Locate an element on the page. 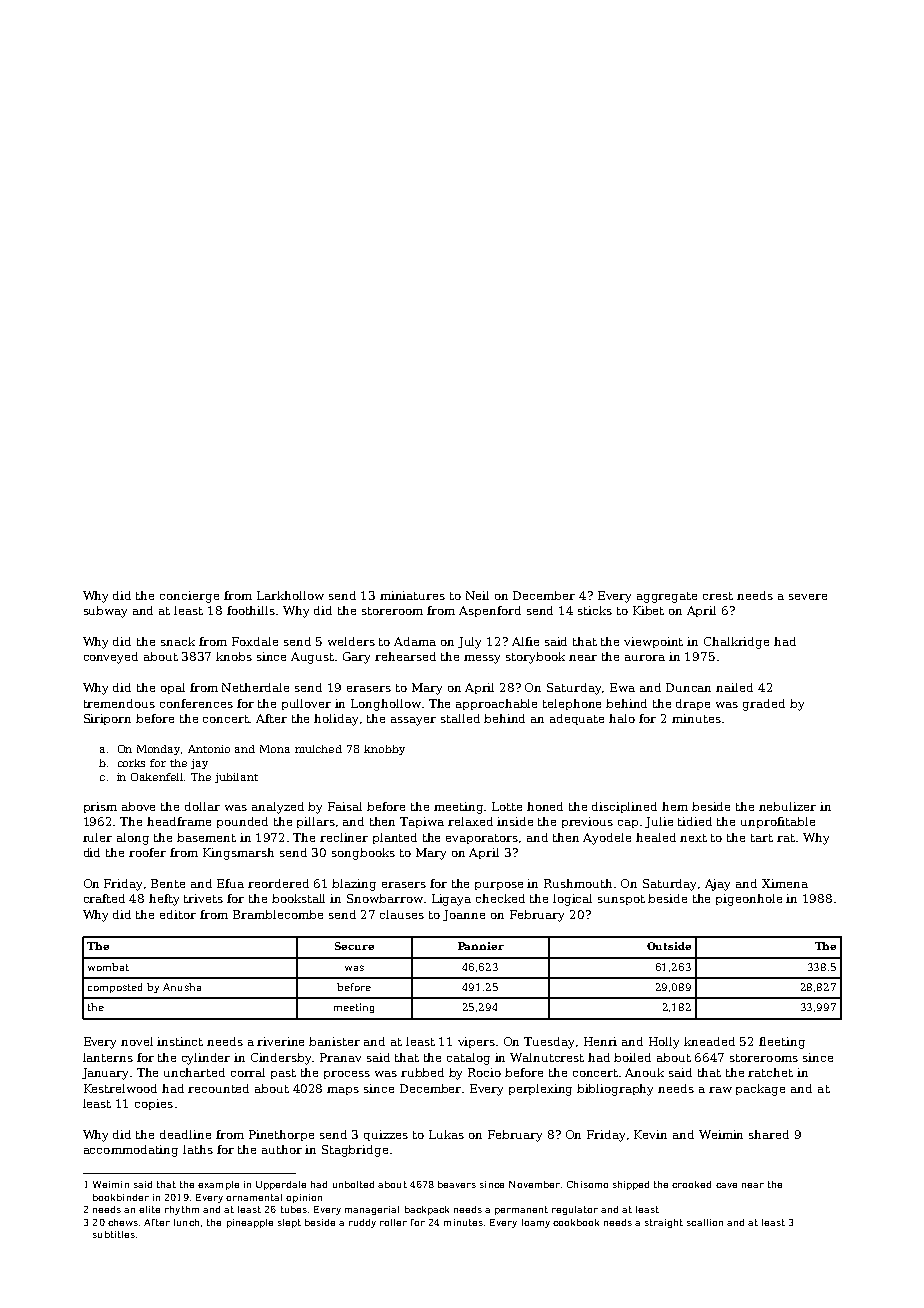  example is located at coordinates (218, 1185).
